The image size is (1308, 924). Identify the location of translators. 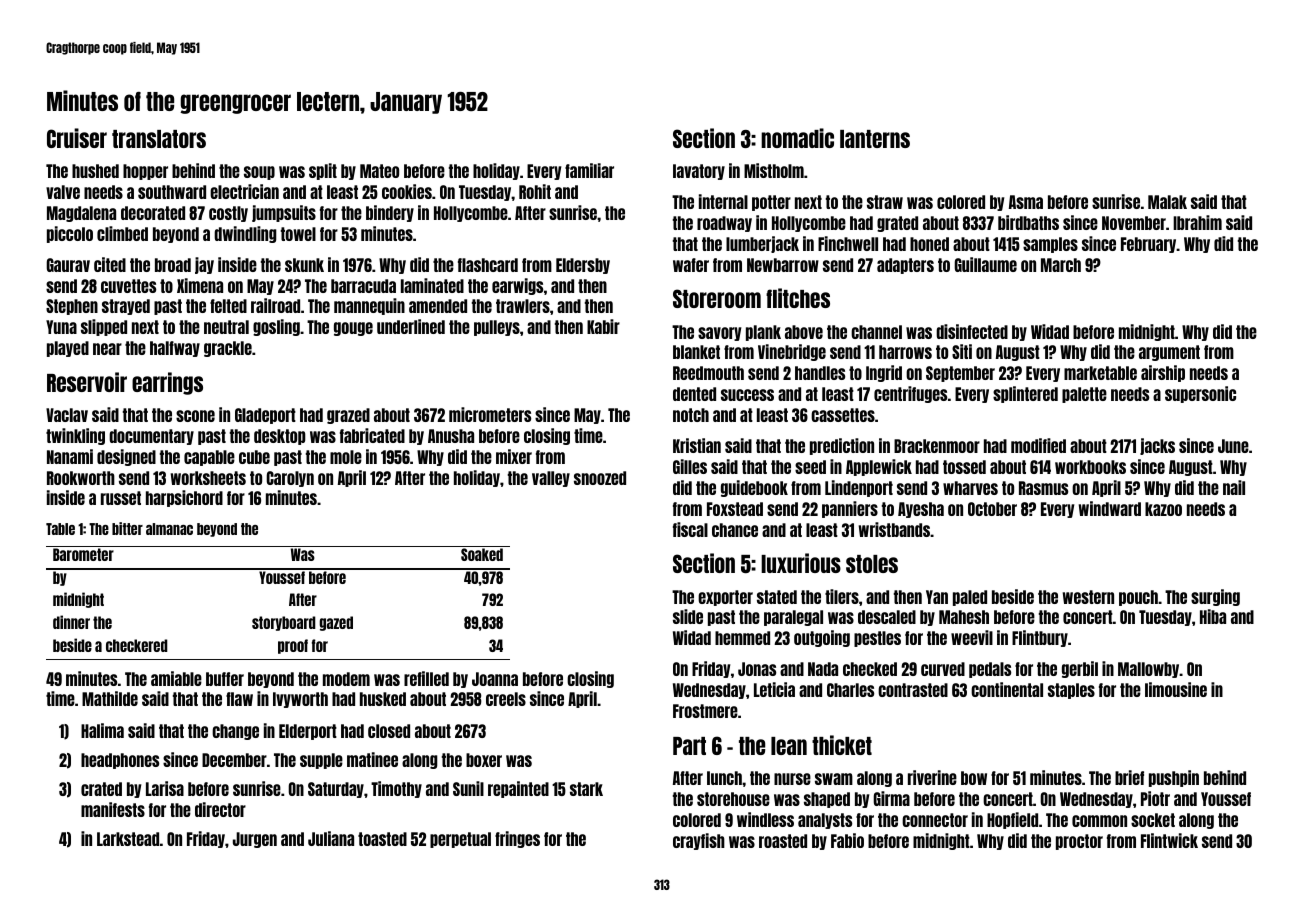
(159, 139).
